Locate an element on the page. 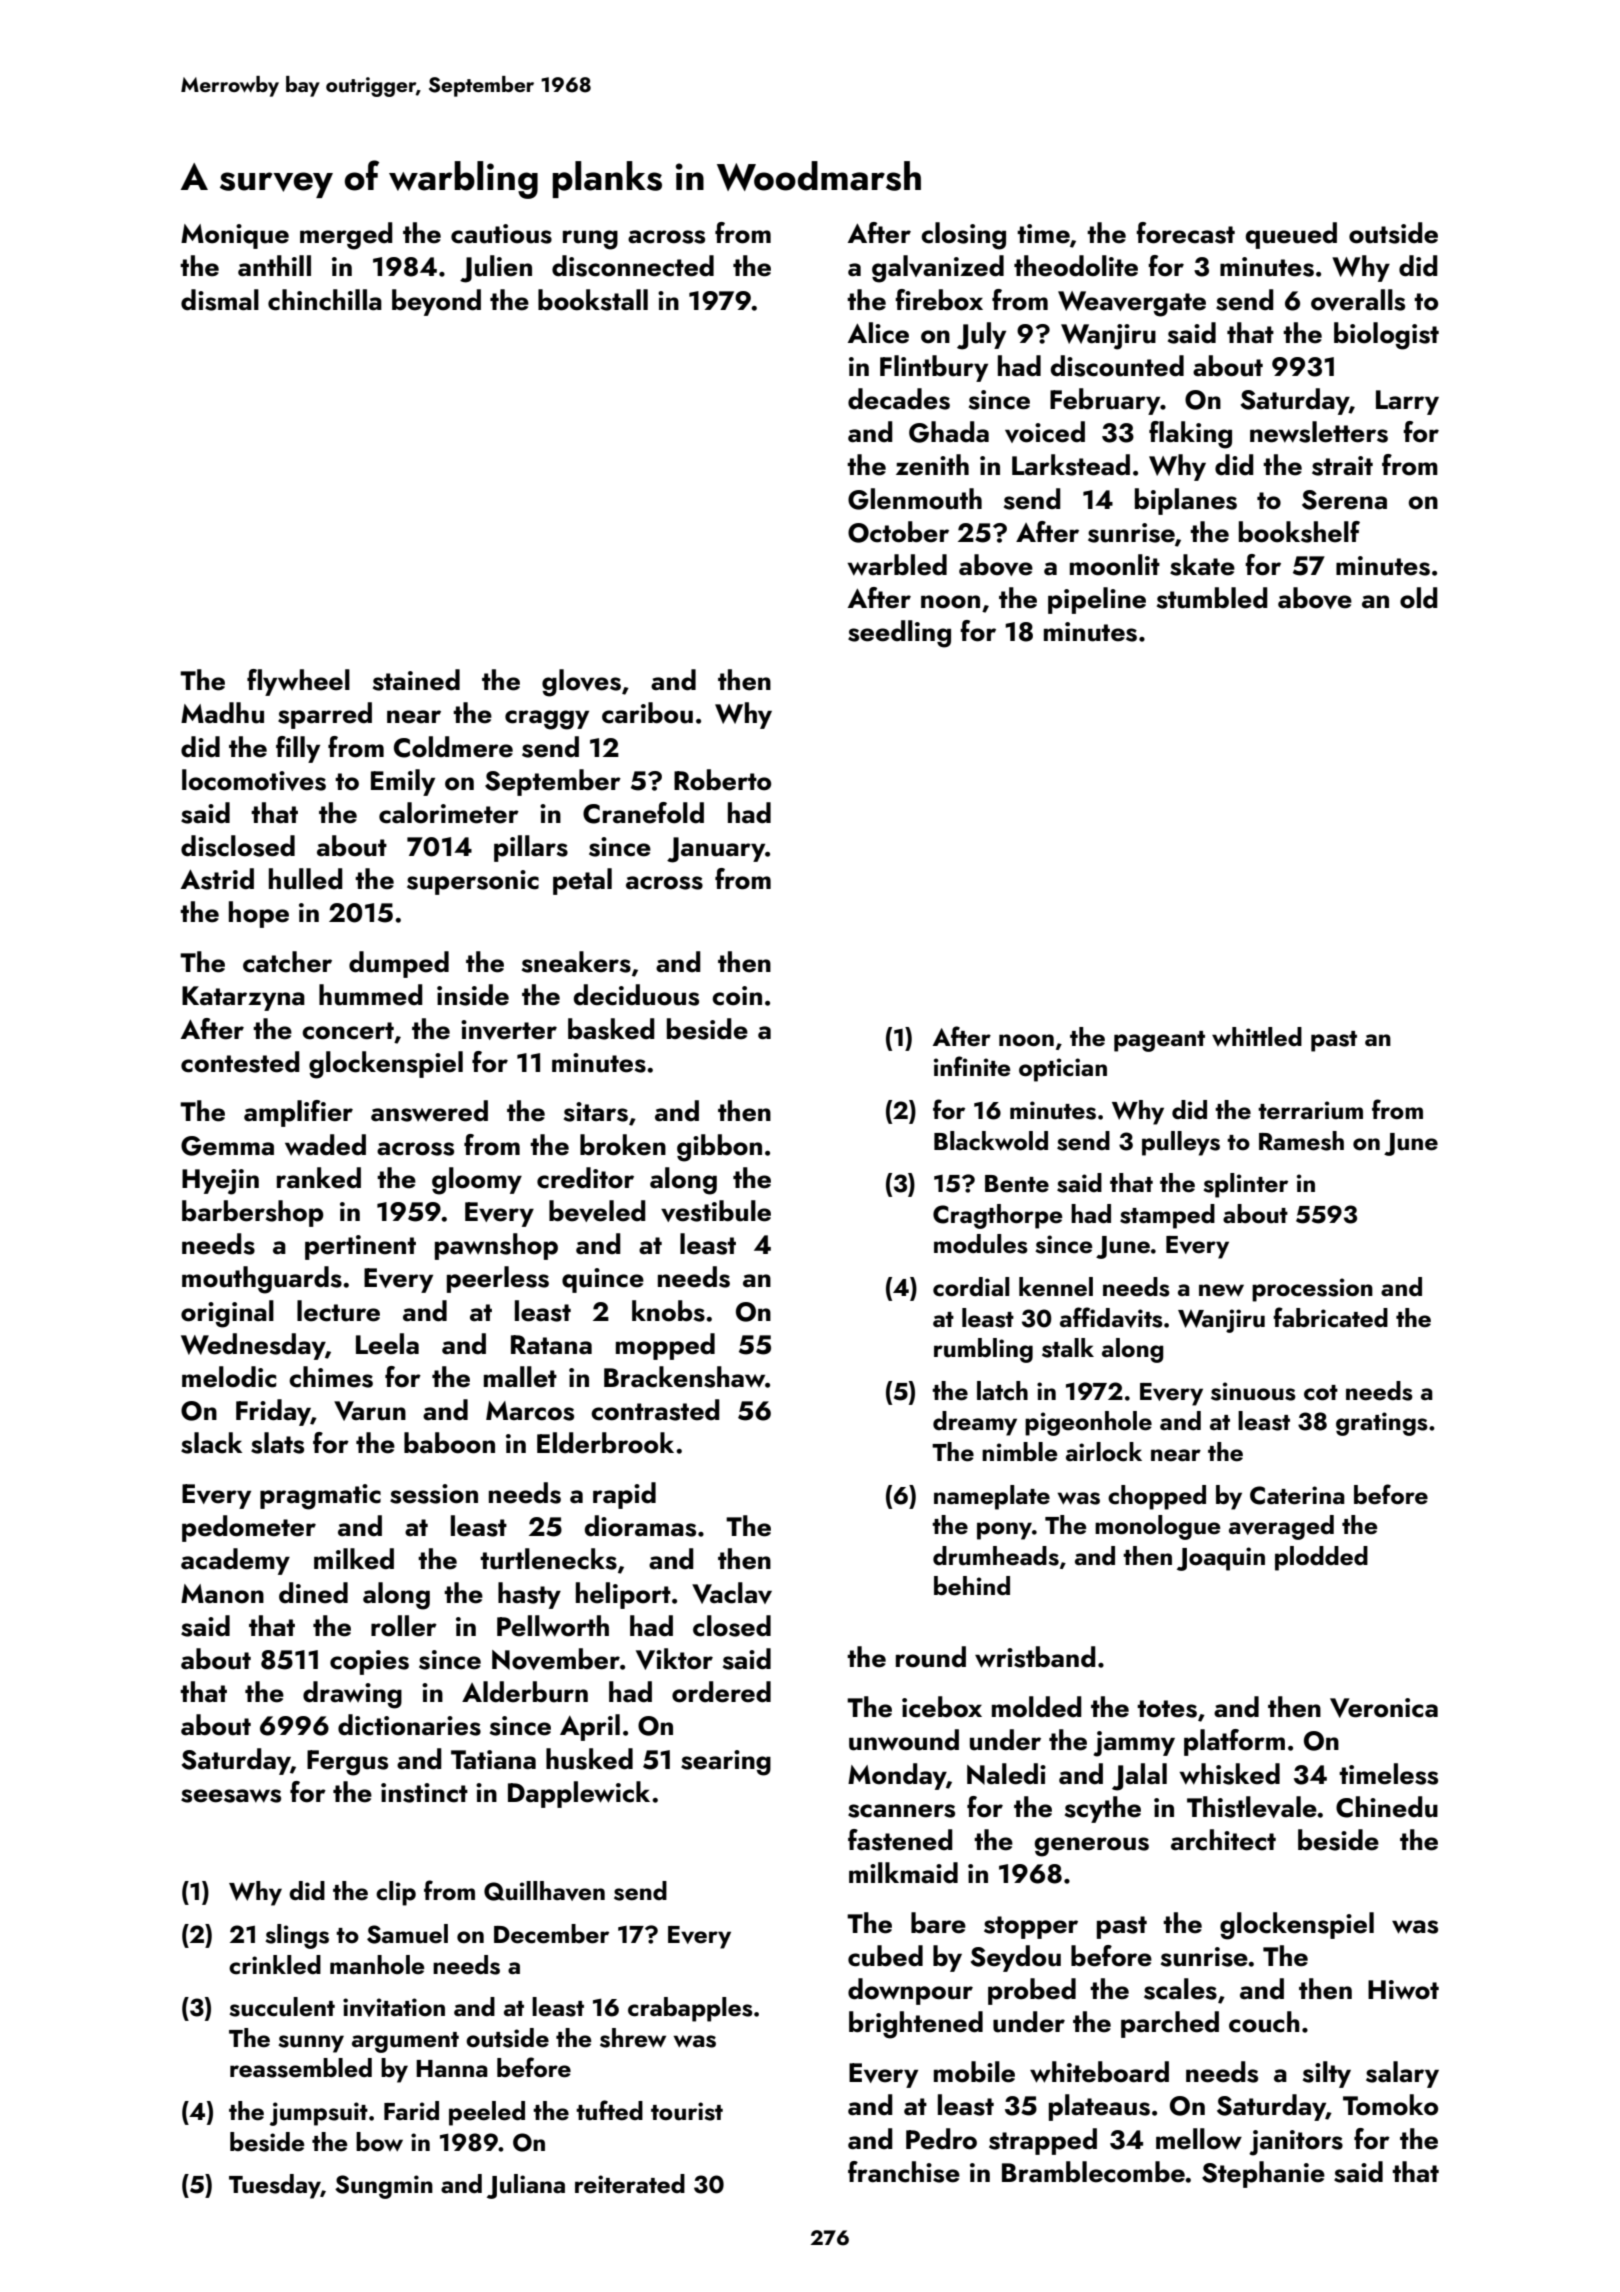 The image size is (1620, 2292). answered is located at coordinates (429, 1111).
